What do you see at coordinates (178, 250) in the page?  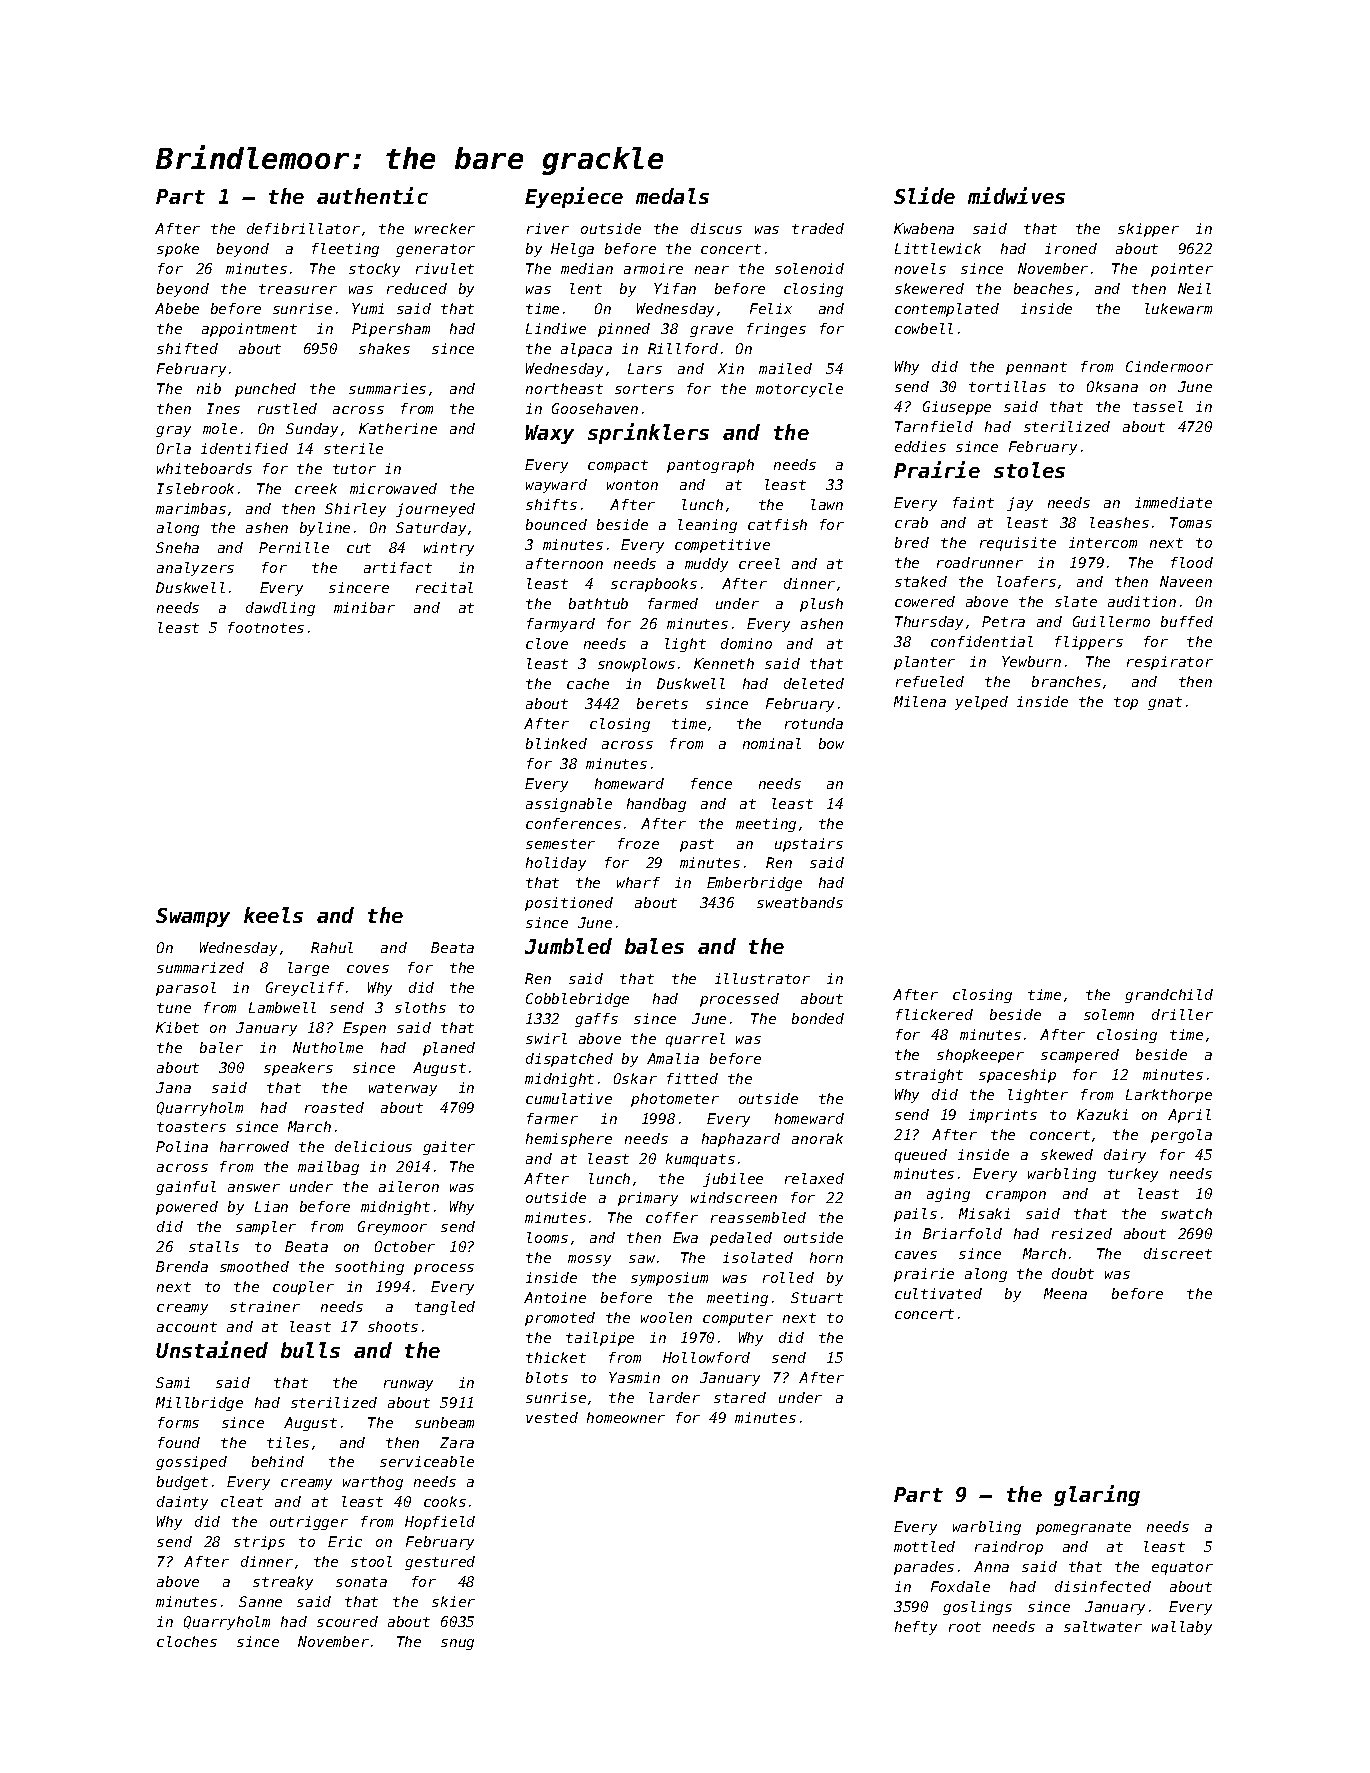 I see `spoke` at bounding box center [178, 250].
